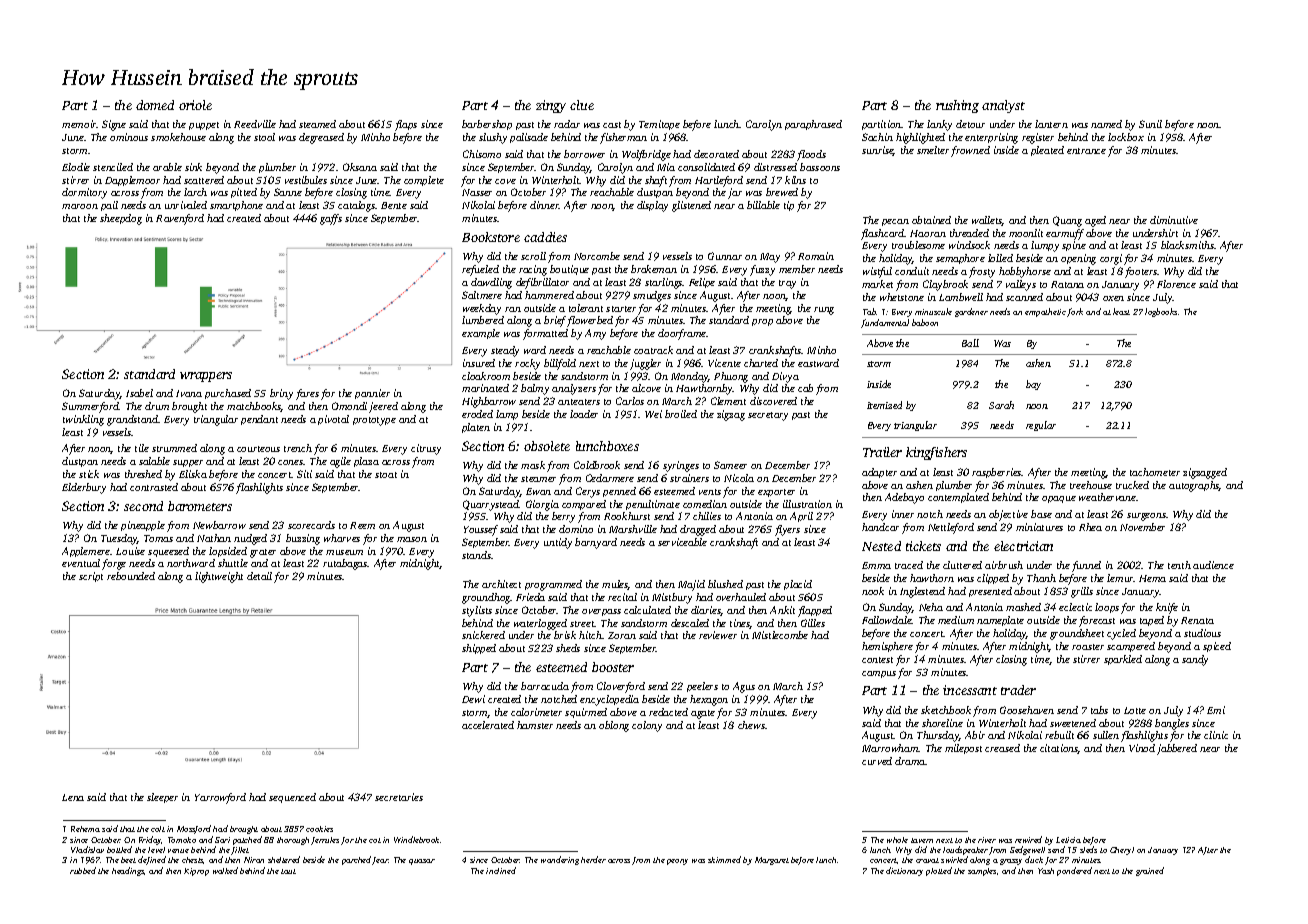 The width and height of the screenshot is (1308, 924). I want to click on domed, so click(155, 105).
